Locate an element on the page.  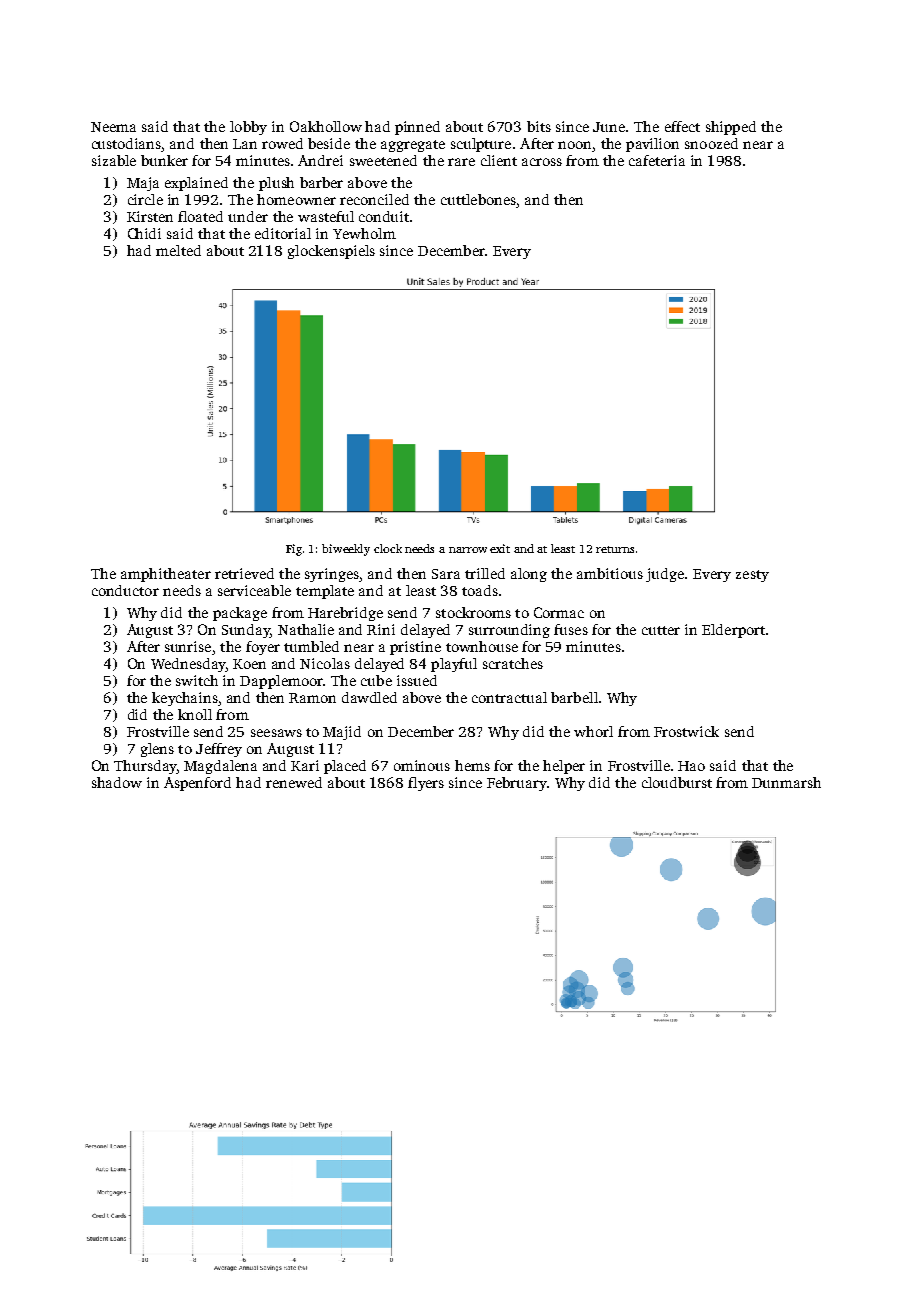
switch is located at coordinates (197, 680).
